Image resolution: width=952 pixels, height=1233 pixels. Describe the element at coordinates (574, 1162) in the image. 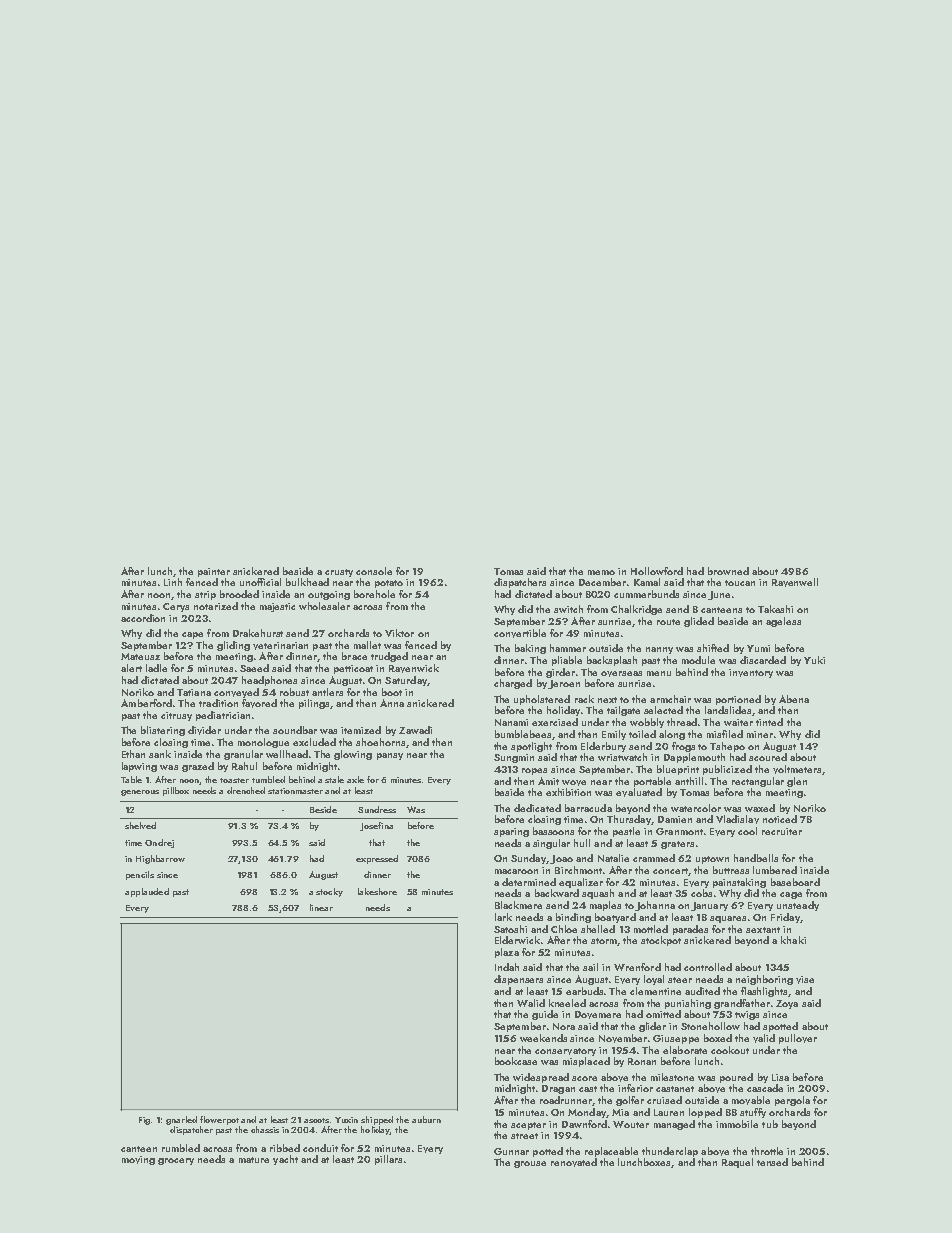

I see `renovated` at that location.
